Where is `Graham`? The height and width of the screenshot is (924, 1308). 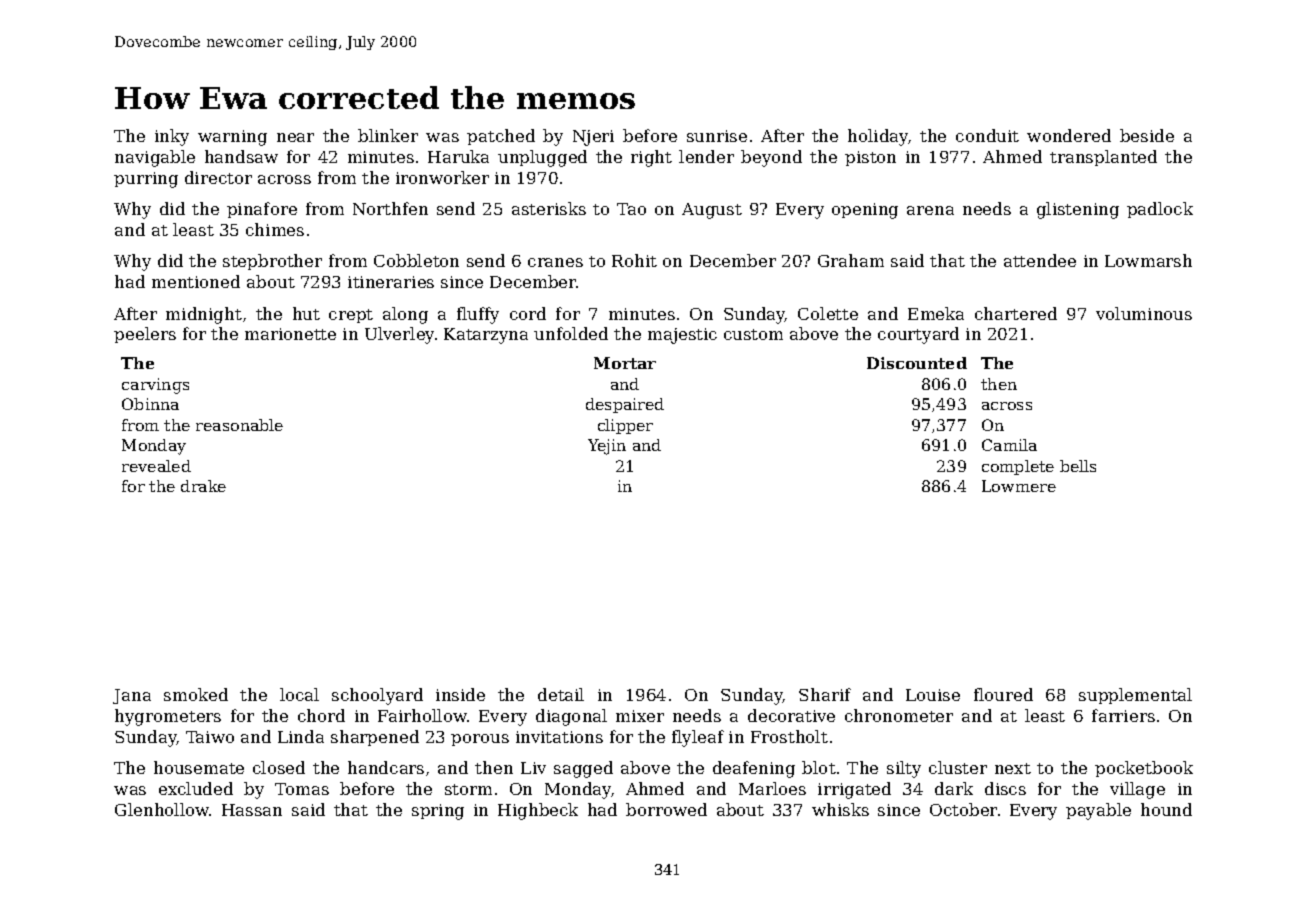
Graham is located at coordinates (851, 260).
